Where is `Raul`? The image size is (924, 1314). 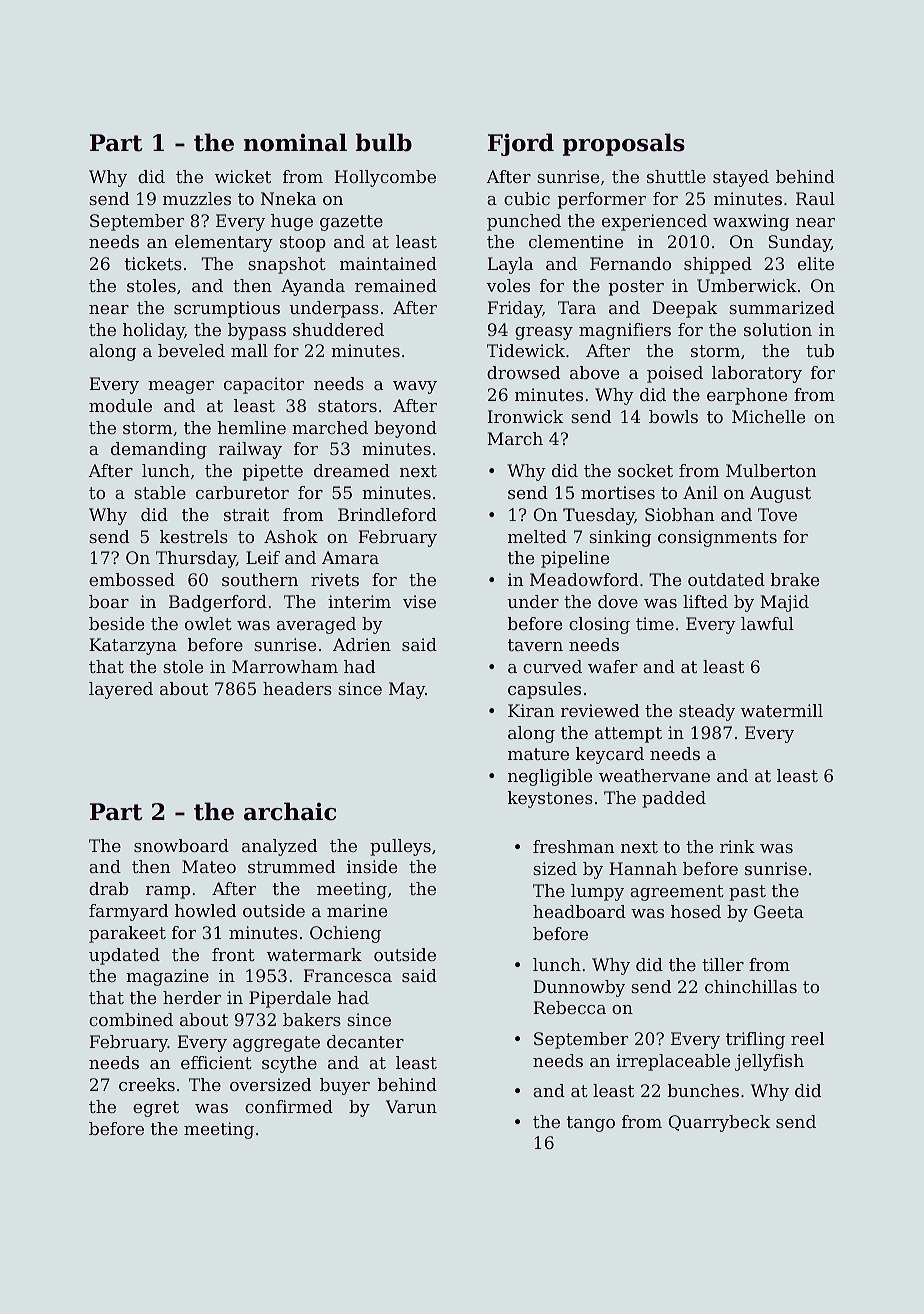
Raul is located at coordinates (815, 198).
